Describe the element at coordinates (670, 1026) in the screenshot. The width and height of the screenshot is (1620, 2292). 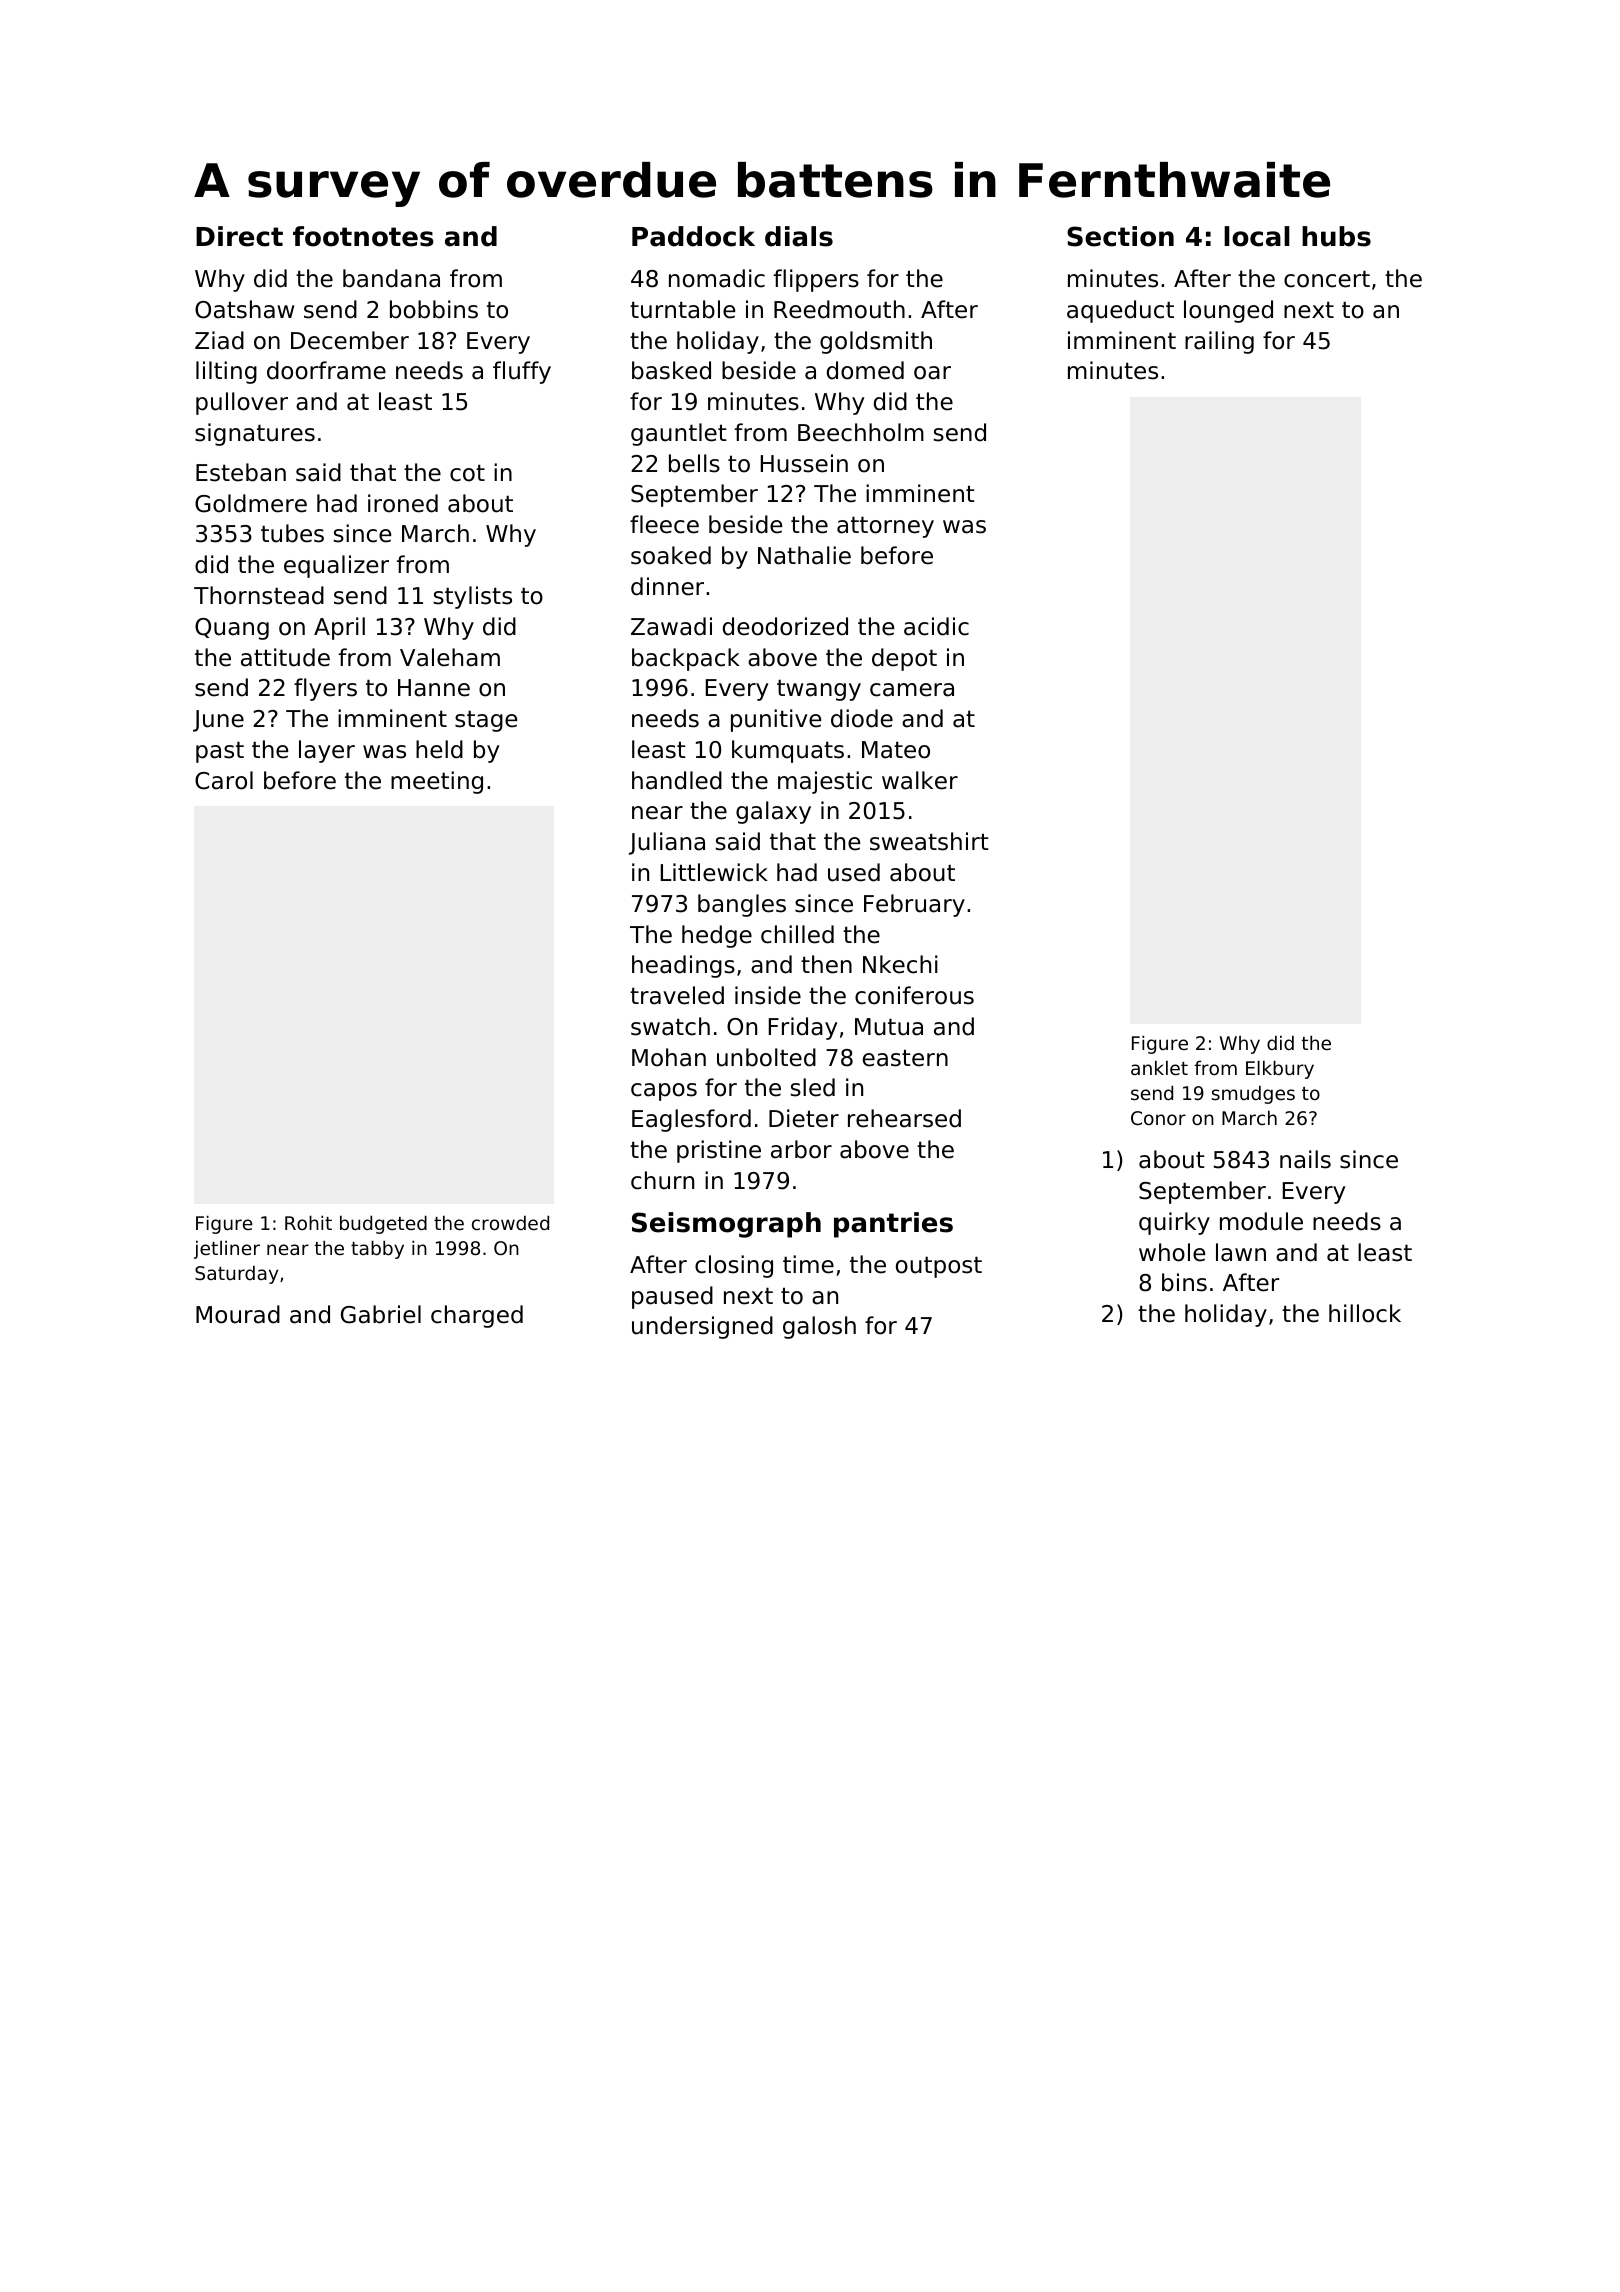
I see `swatch` at that location.
